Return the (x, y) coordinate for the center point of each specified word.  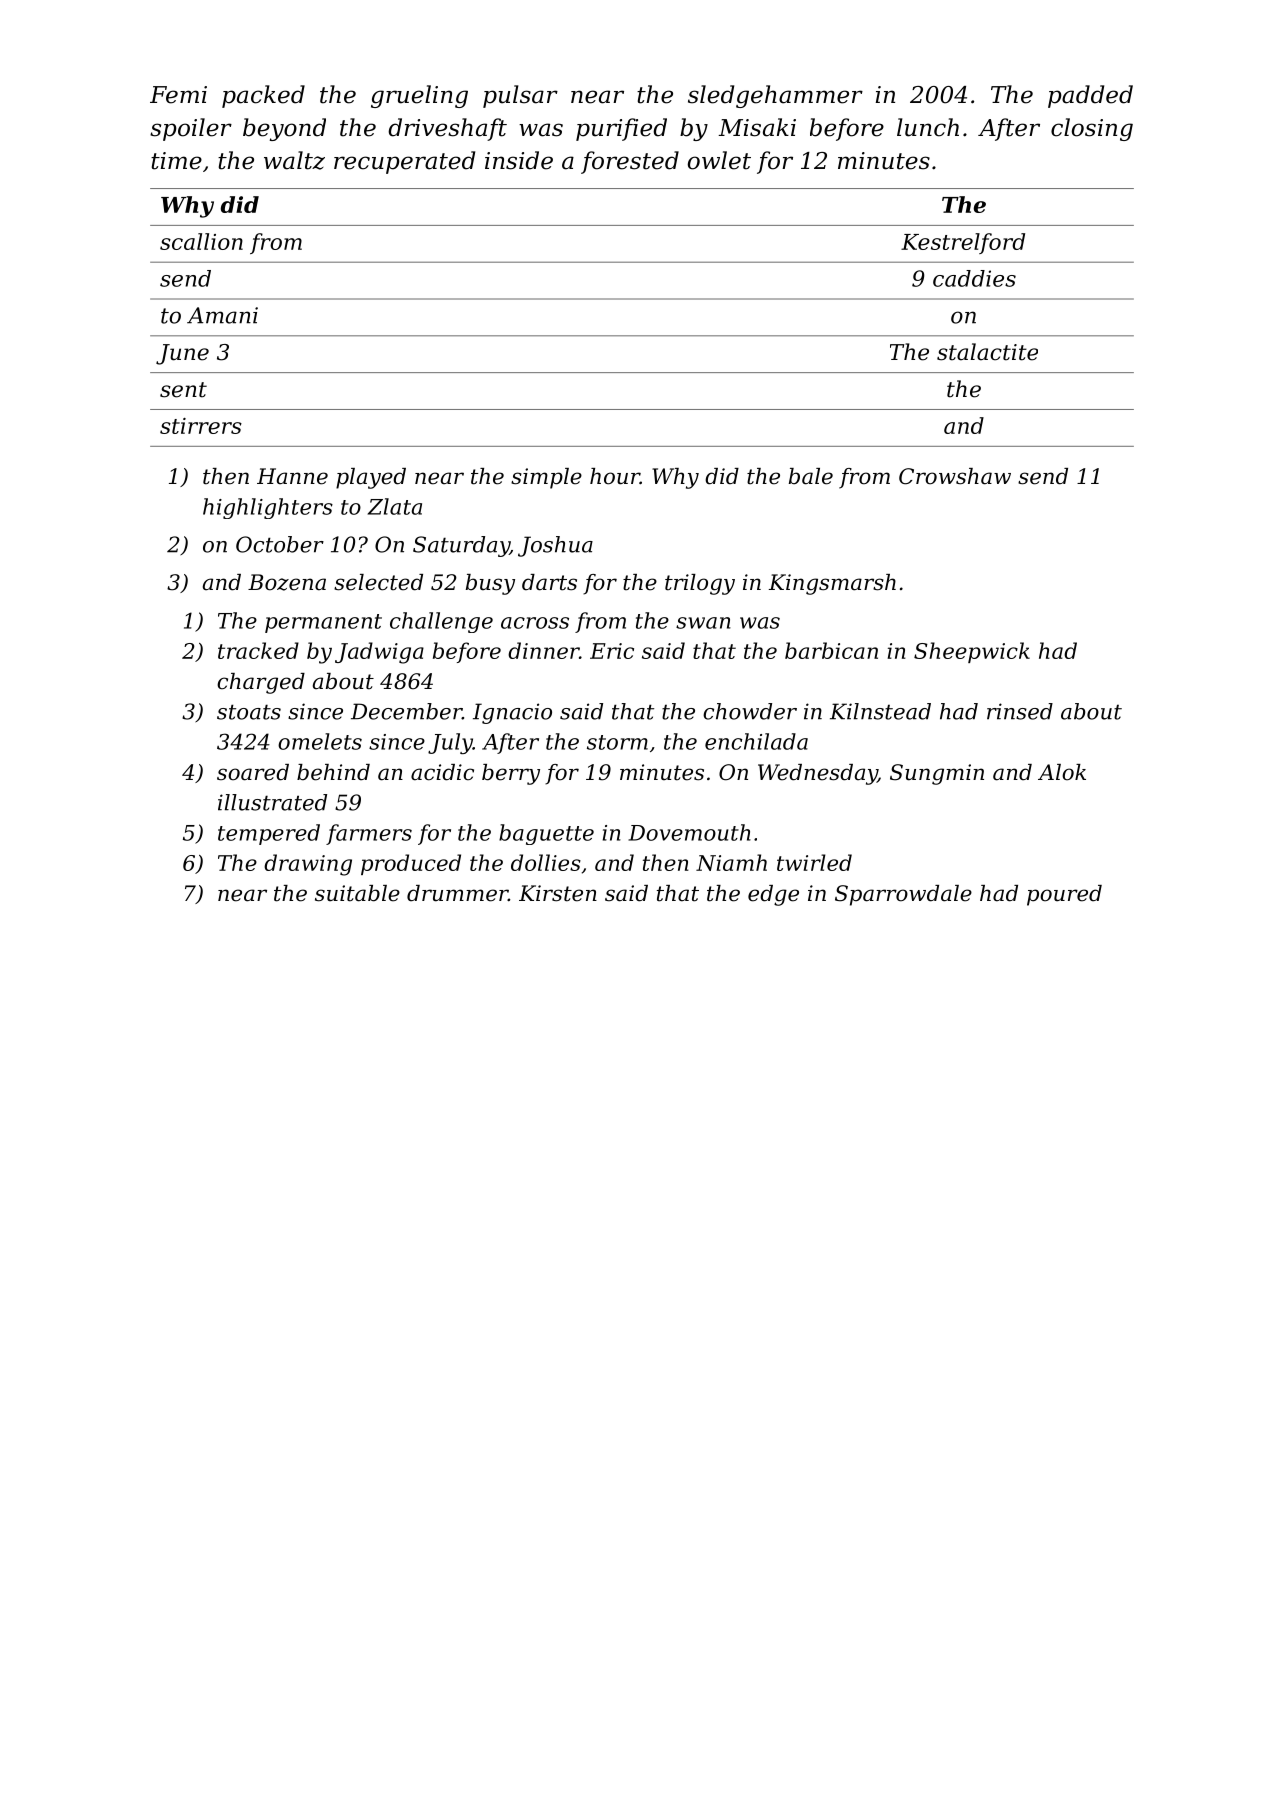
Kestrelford (963, 243)
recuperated (404, 162)
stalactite (987, 352)
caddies (974, 278)
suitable (357, 893)
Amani (222, 315)
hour (615, 476)
